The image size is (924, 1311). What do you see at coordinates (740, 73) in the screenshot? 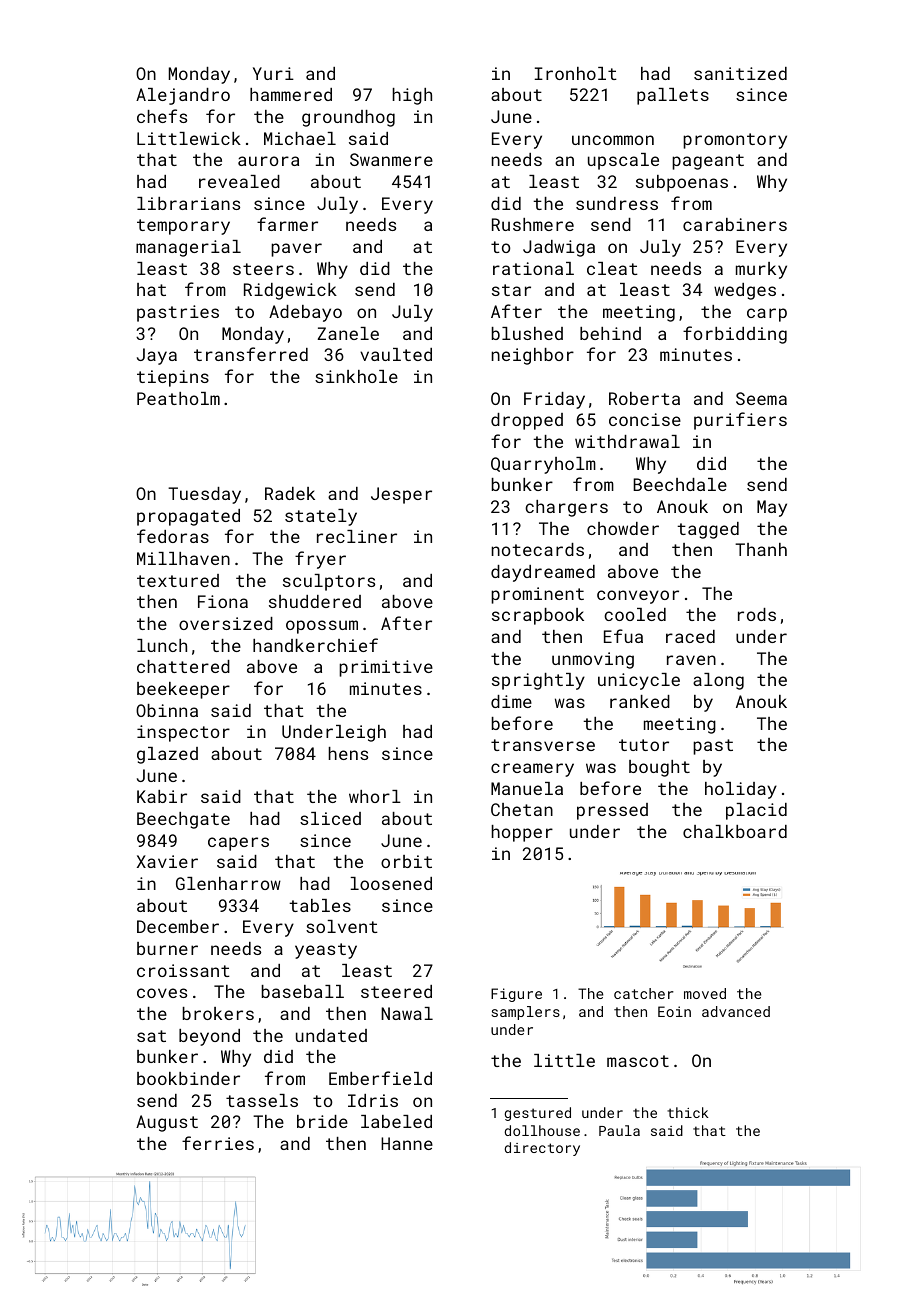
I see `sanitized` at bounding box center [740, 73].
